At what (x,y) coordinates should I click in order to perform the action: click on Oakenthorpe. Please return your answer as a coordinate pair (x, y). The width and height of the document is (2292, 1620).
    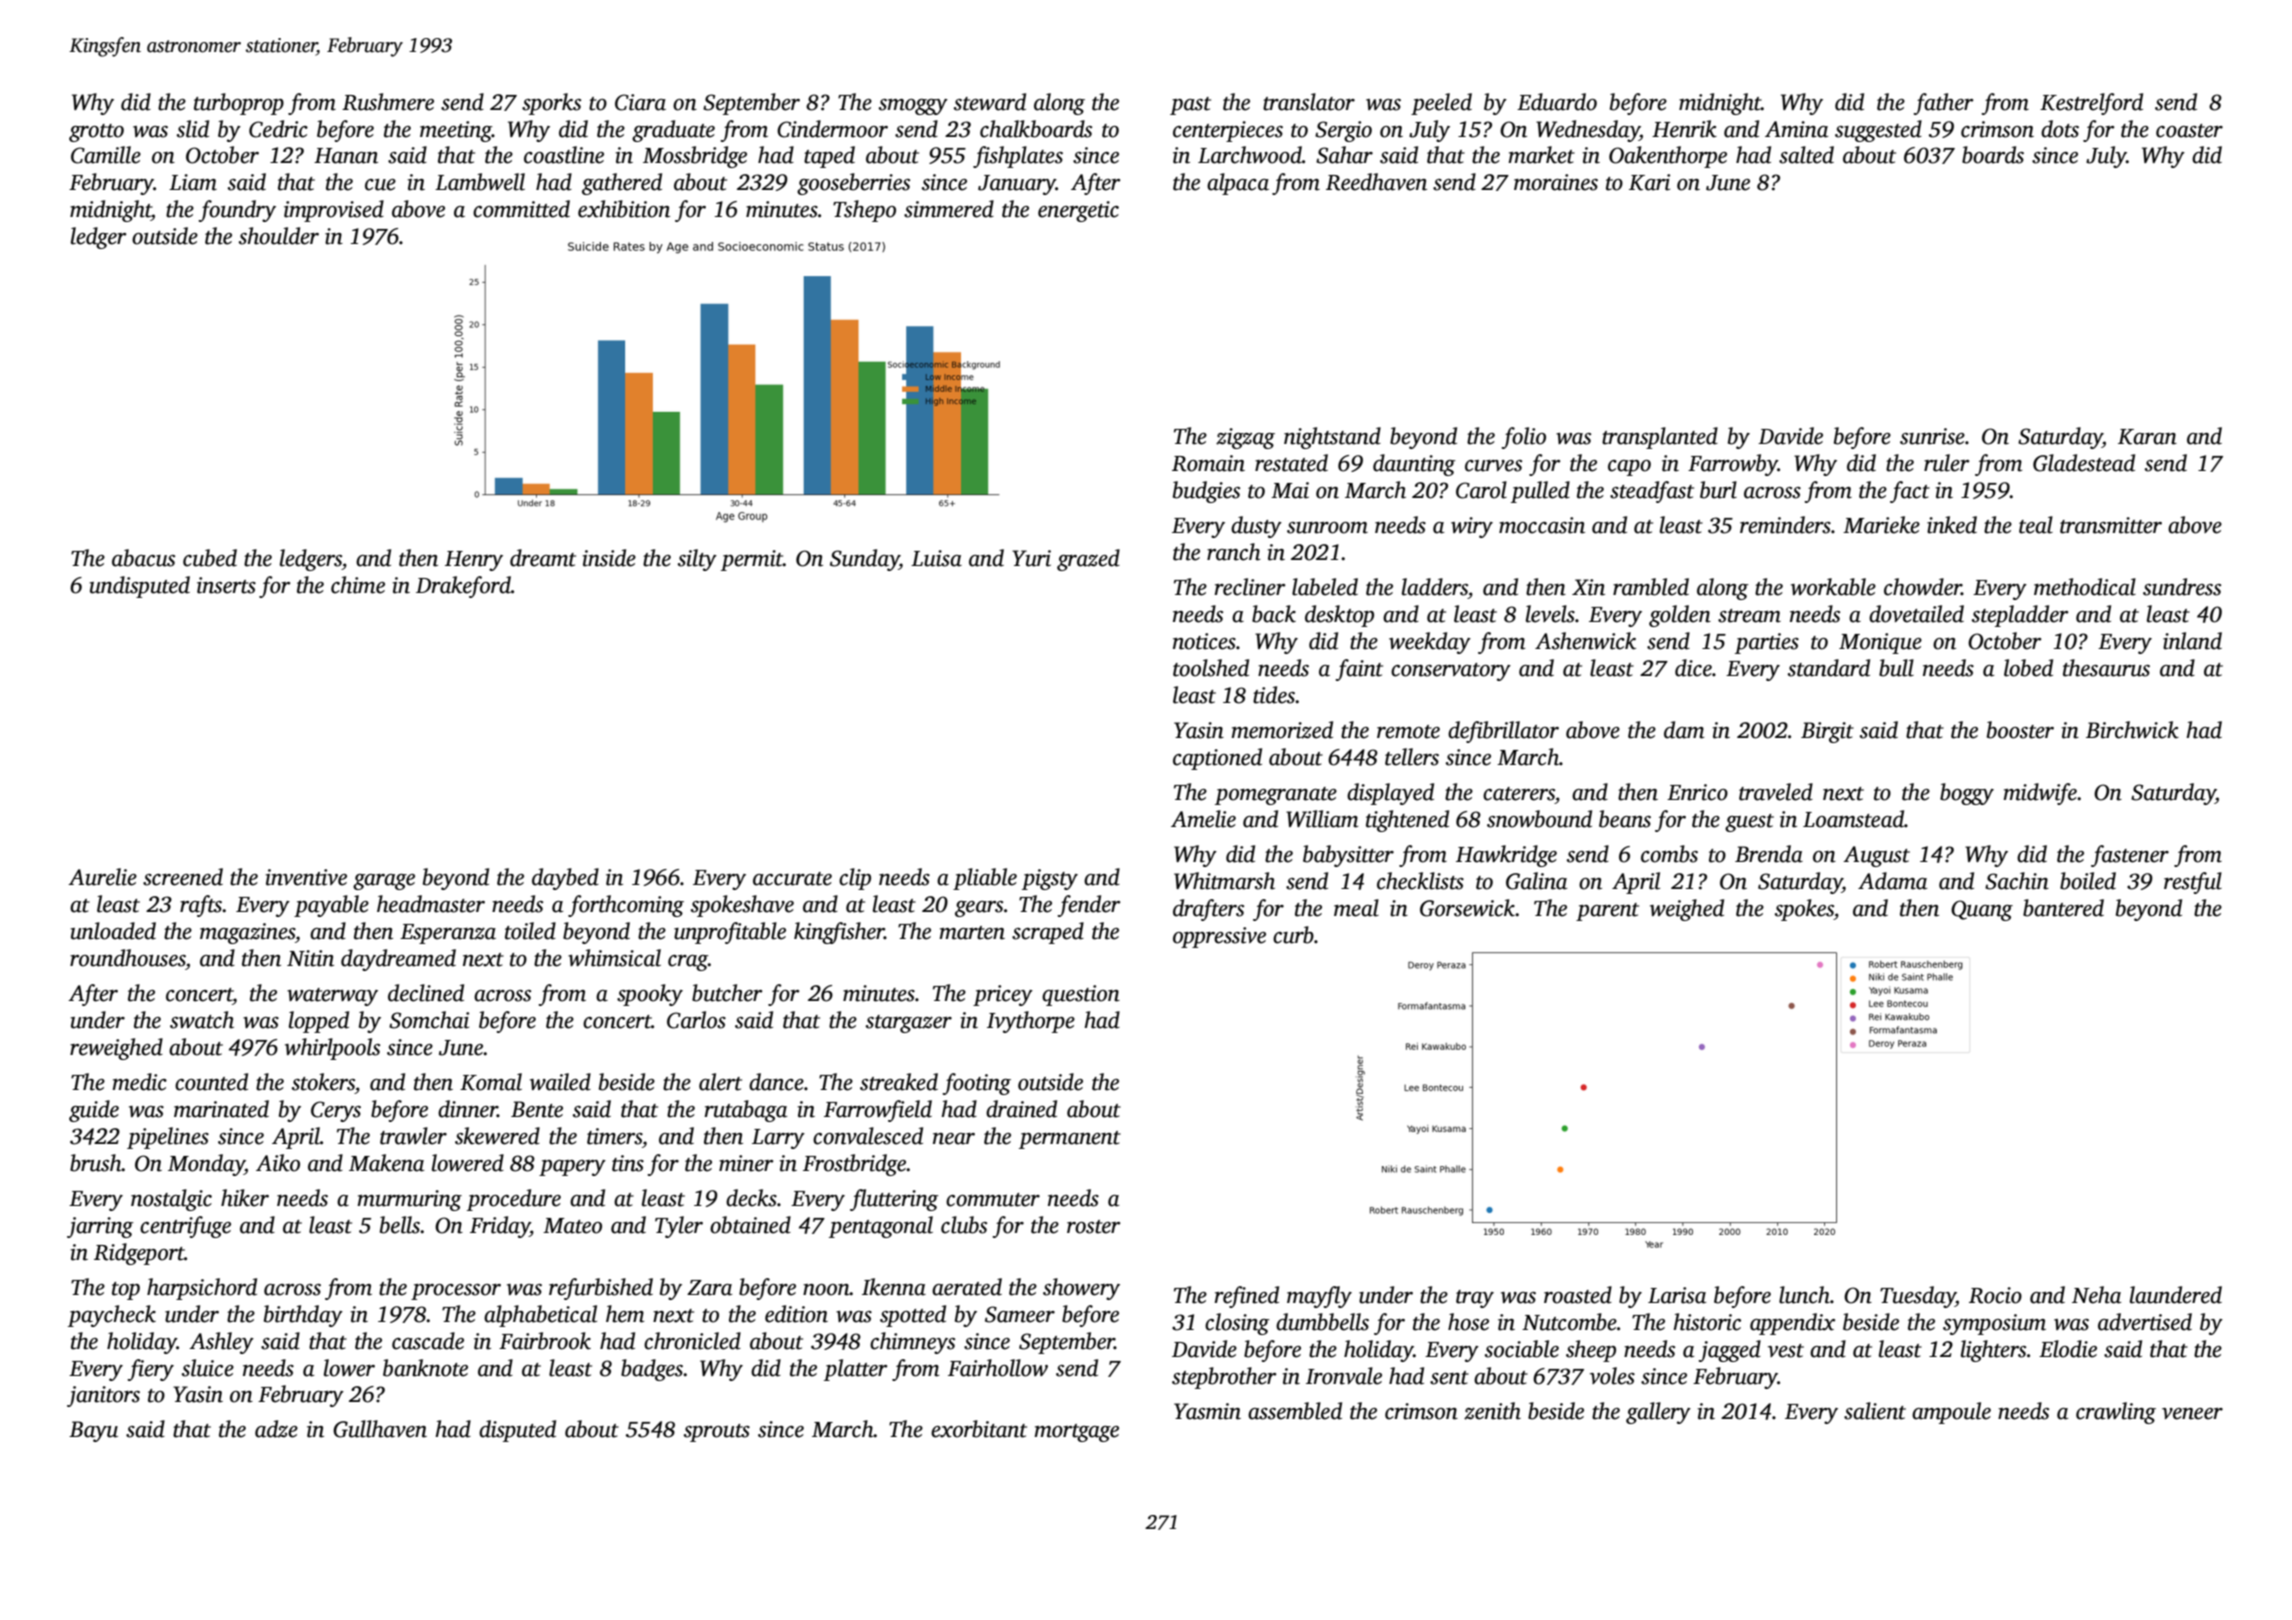
    Looking at the image, I should click on (1668, 157).
